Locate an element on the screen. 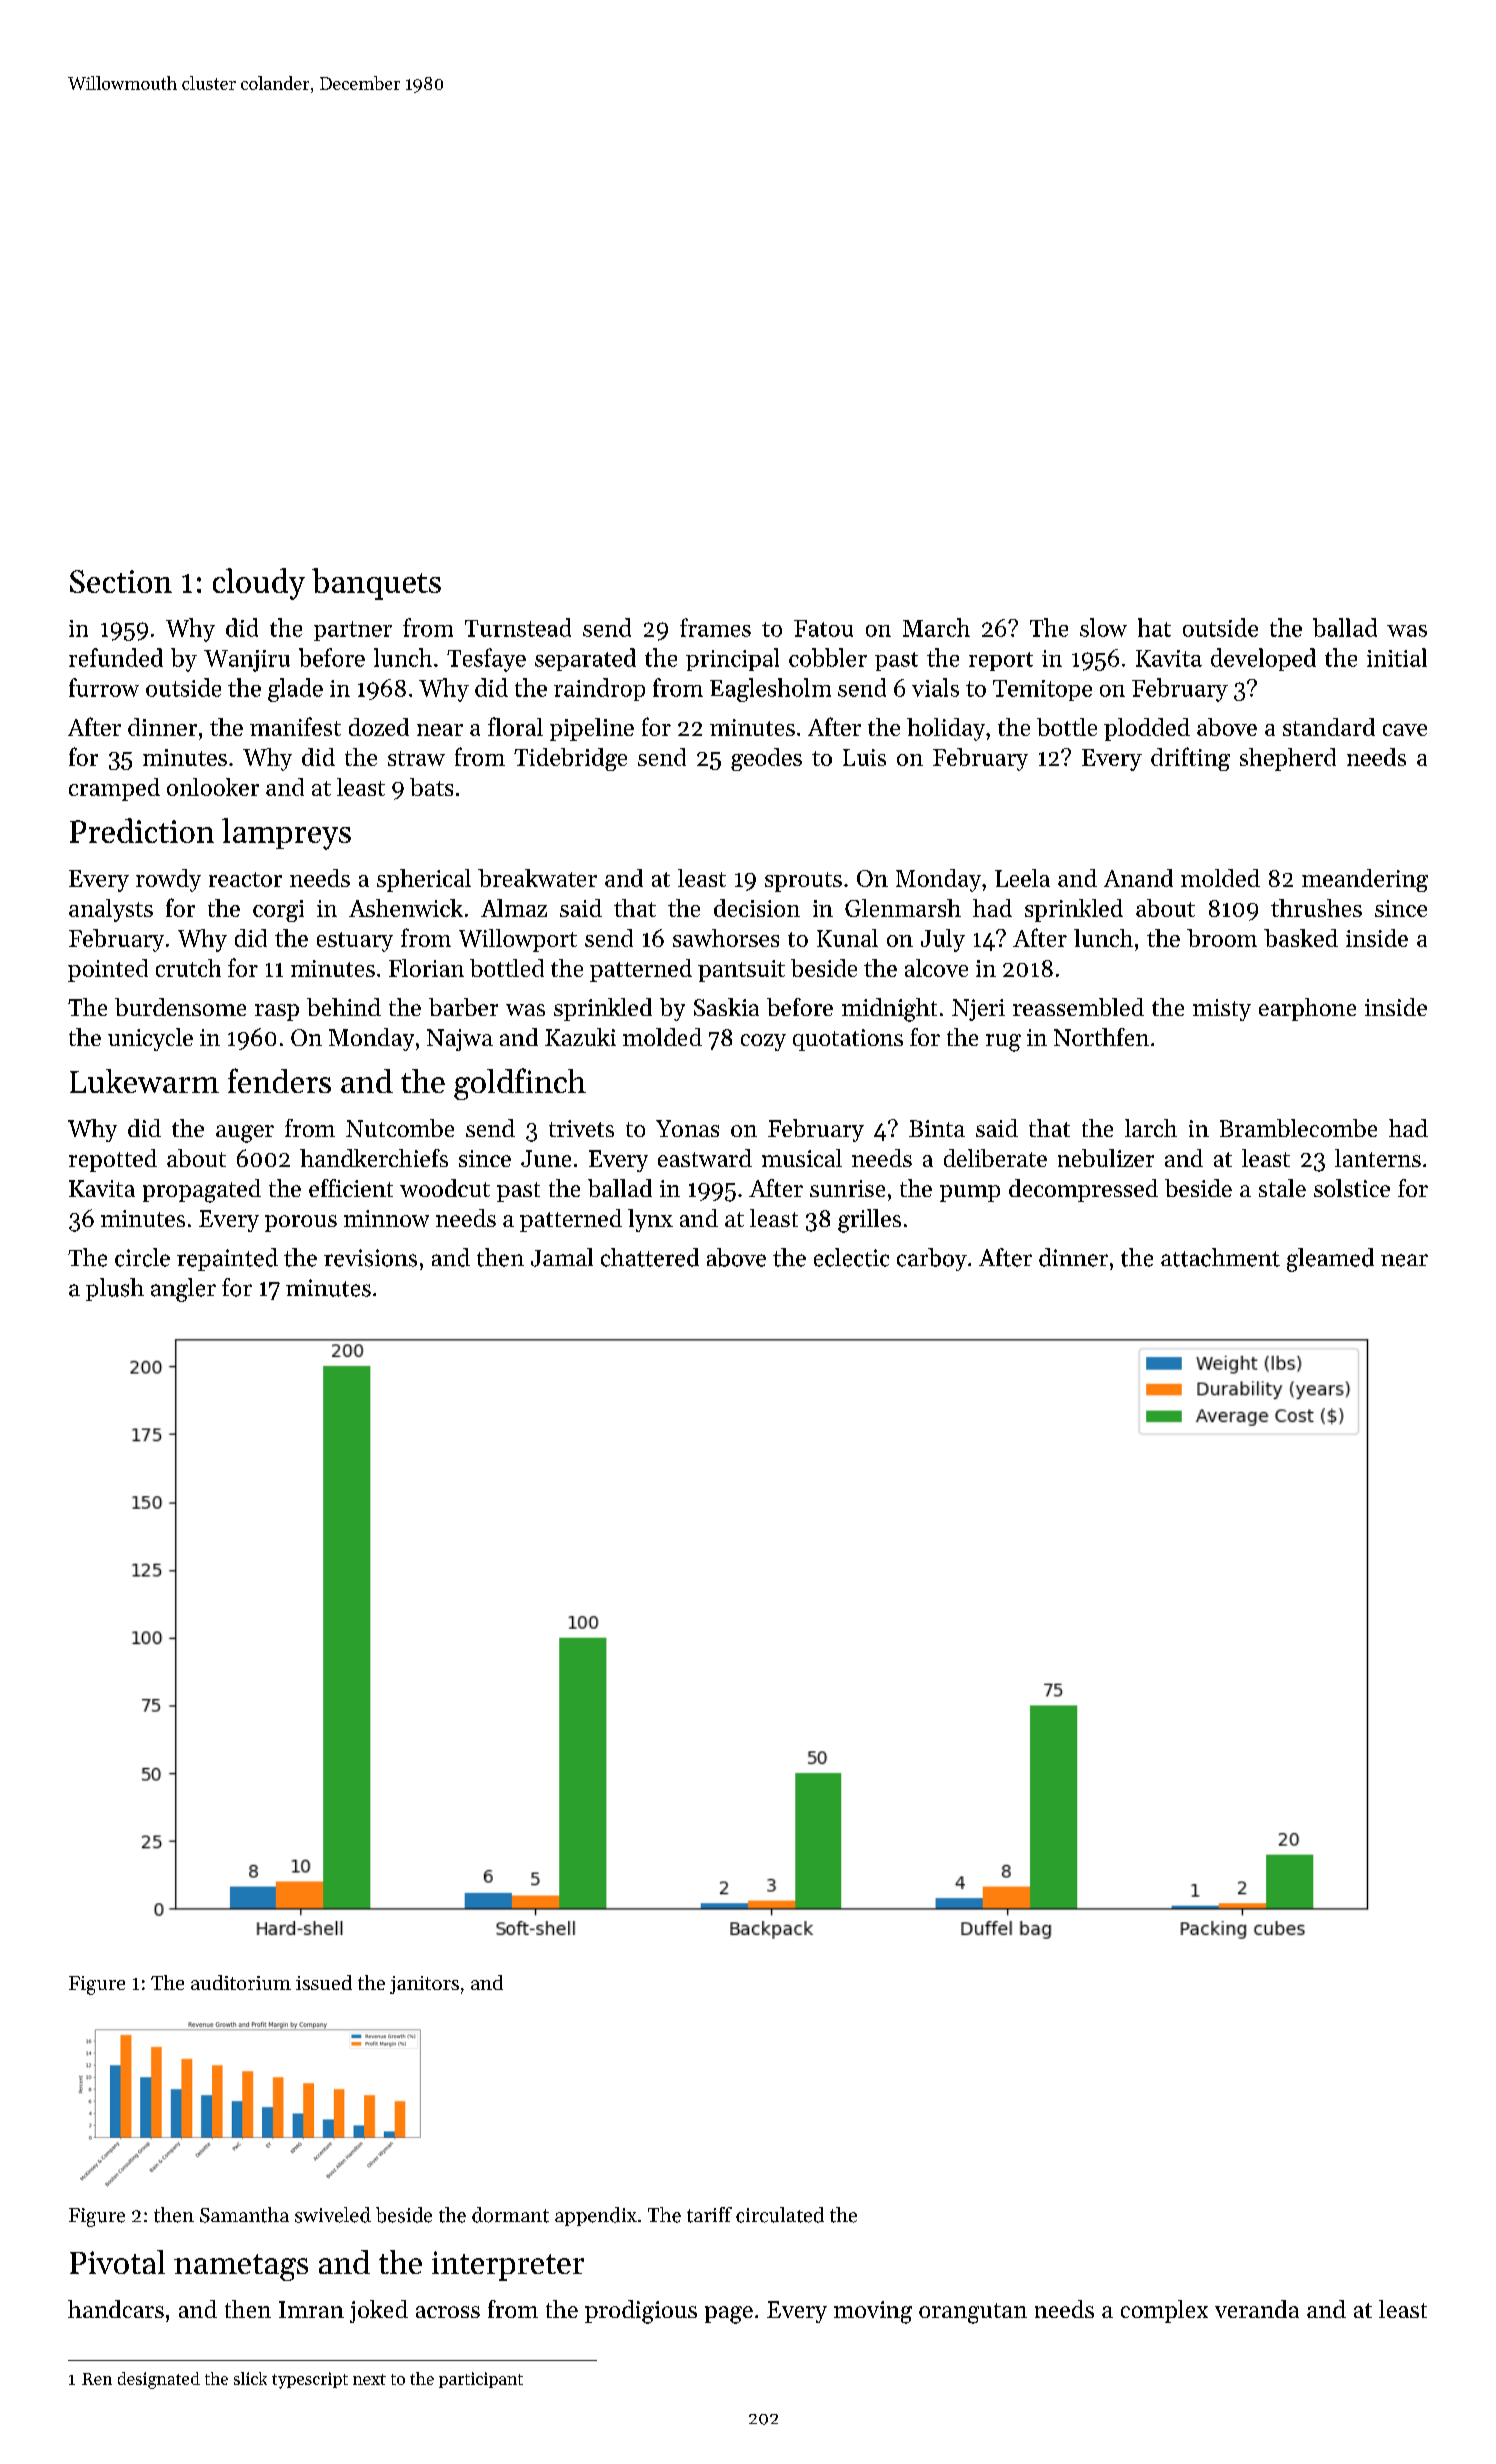 The width and height of the screenshot is (1496, 2464). geodes is located at coordinates (766, 759).
